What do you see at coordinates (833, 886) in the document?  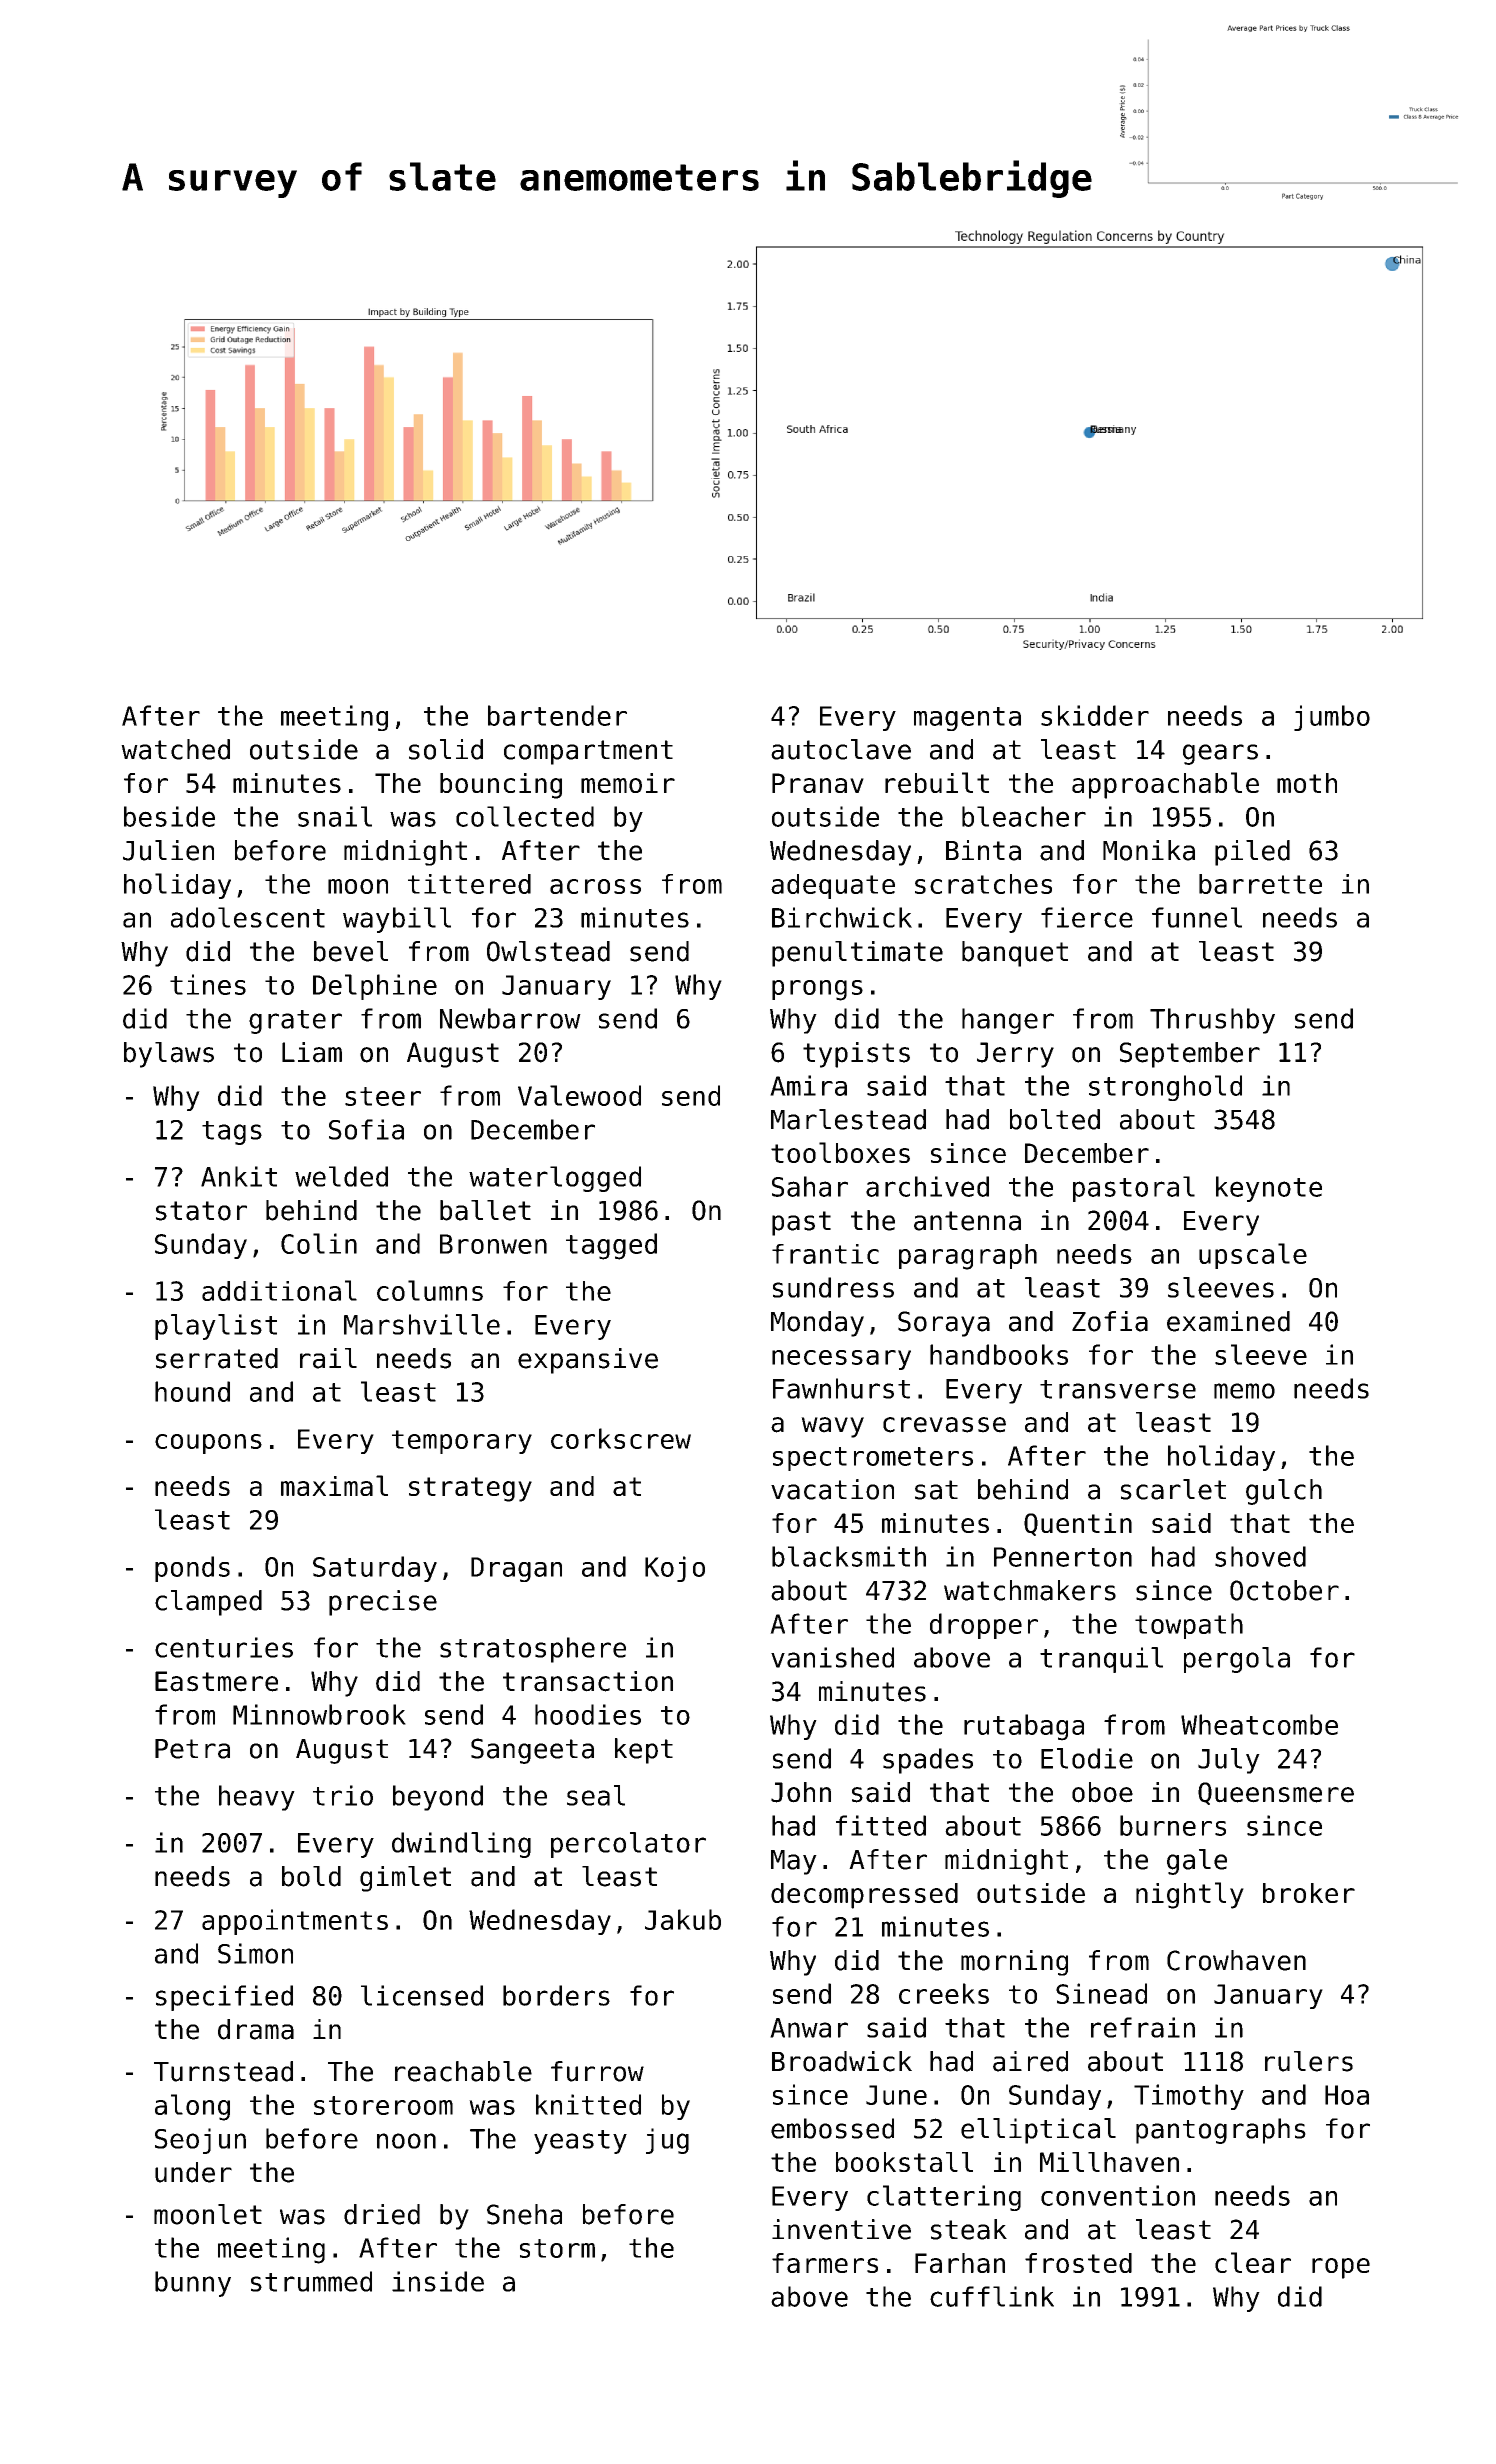 I see `adequate` at bounding box center [833, 886].
